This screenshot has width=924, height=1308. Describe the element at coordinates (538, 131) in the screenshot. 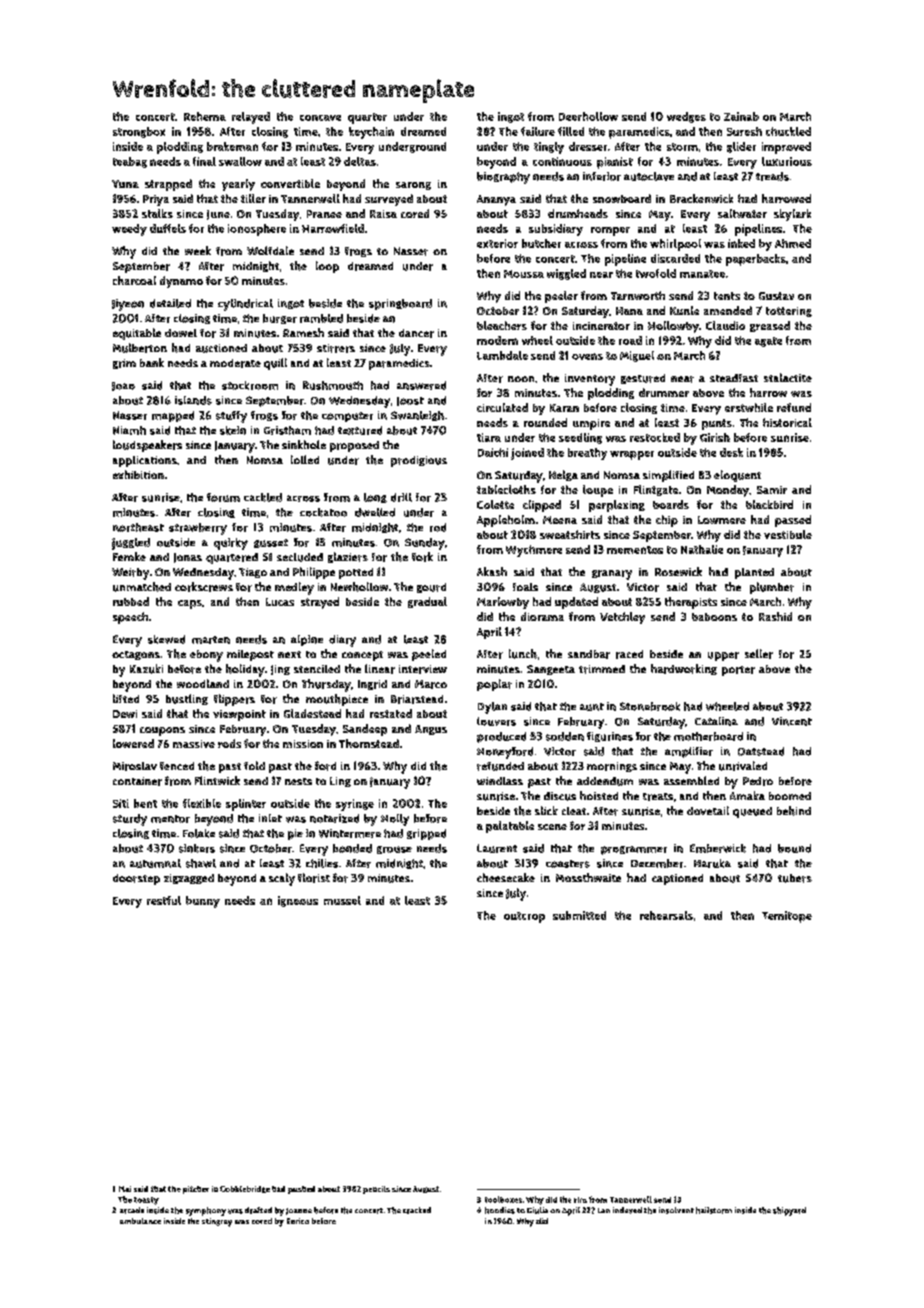

I see `failure` at that location.
